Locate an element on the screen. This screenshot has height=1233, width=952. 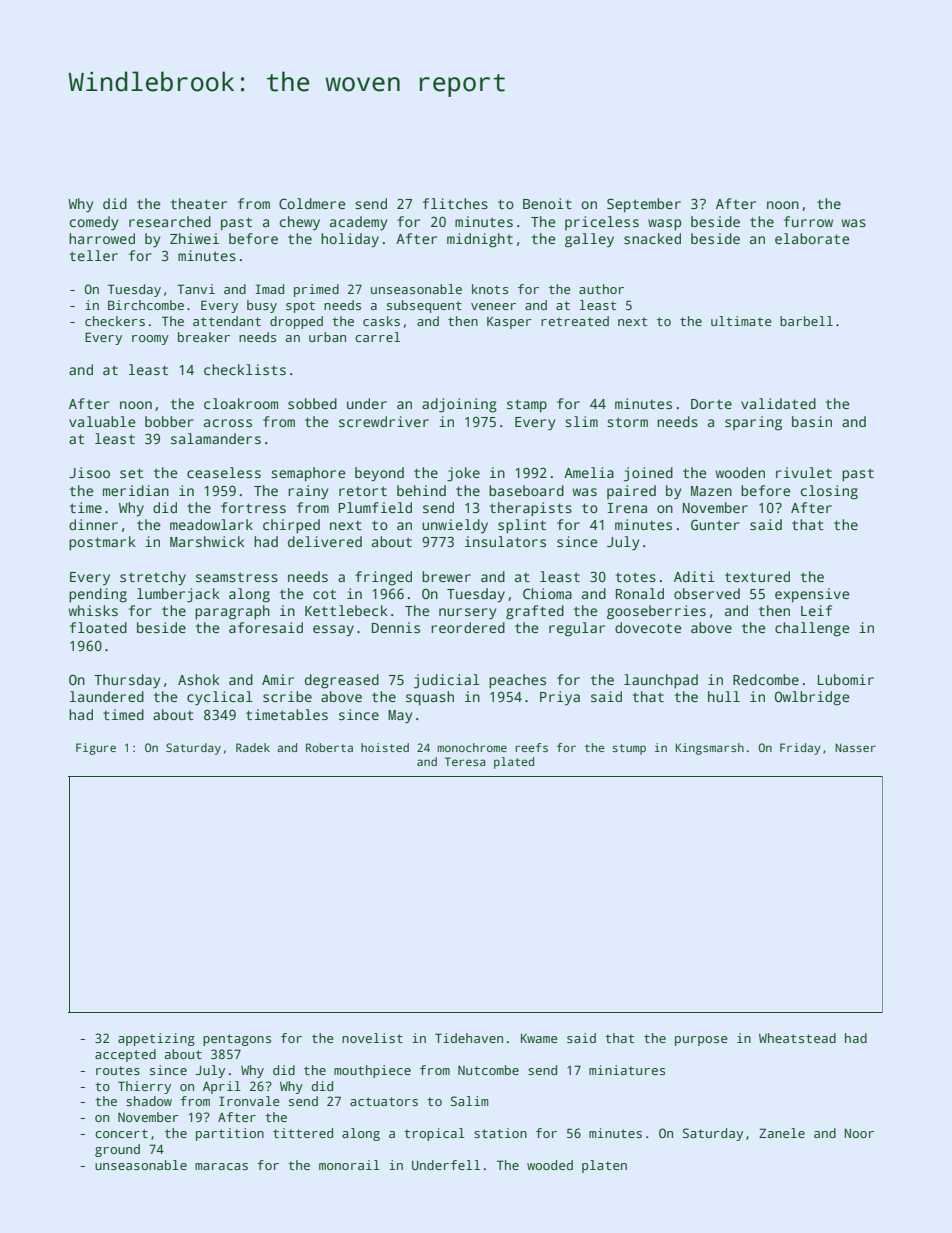
basin is located at coordinates (812, 421).
